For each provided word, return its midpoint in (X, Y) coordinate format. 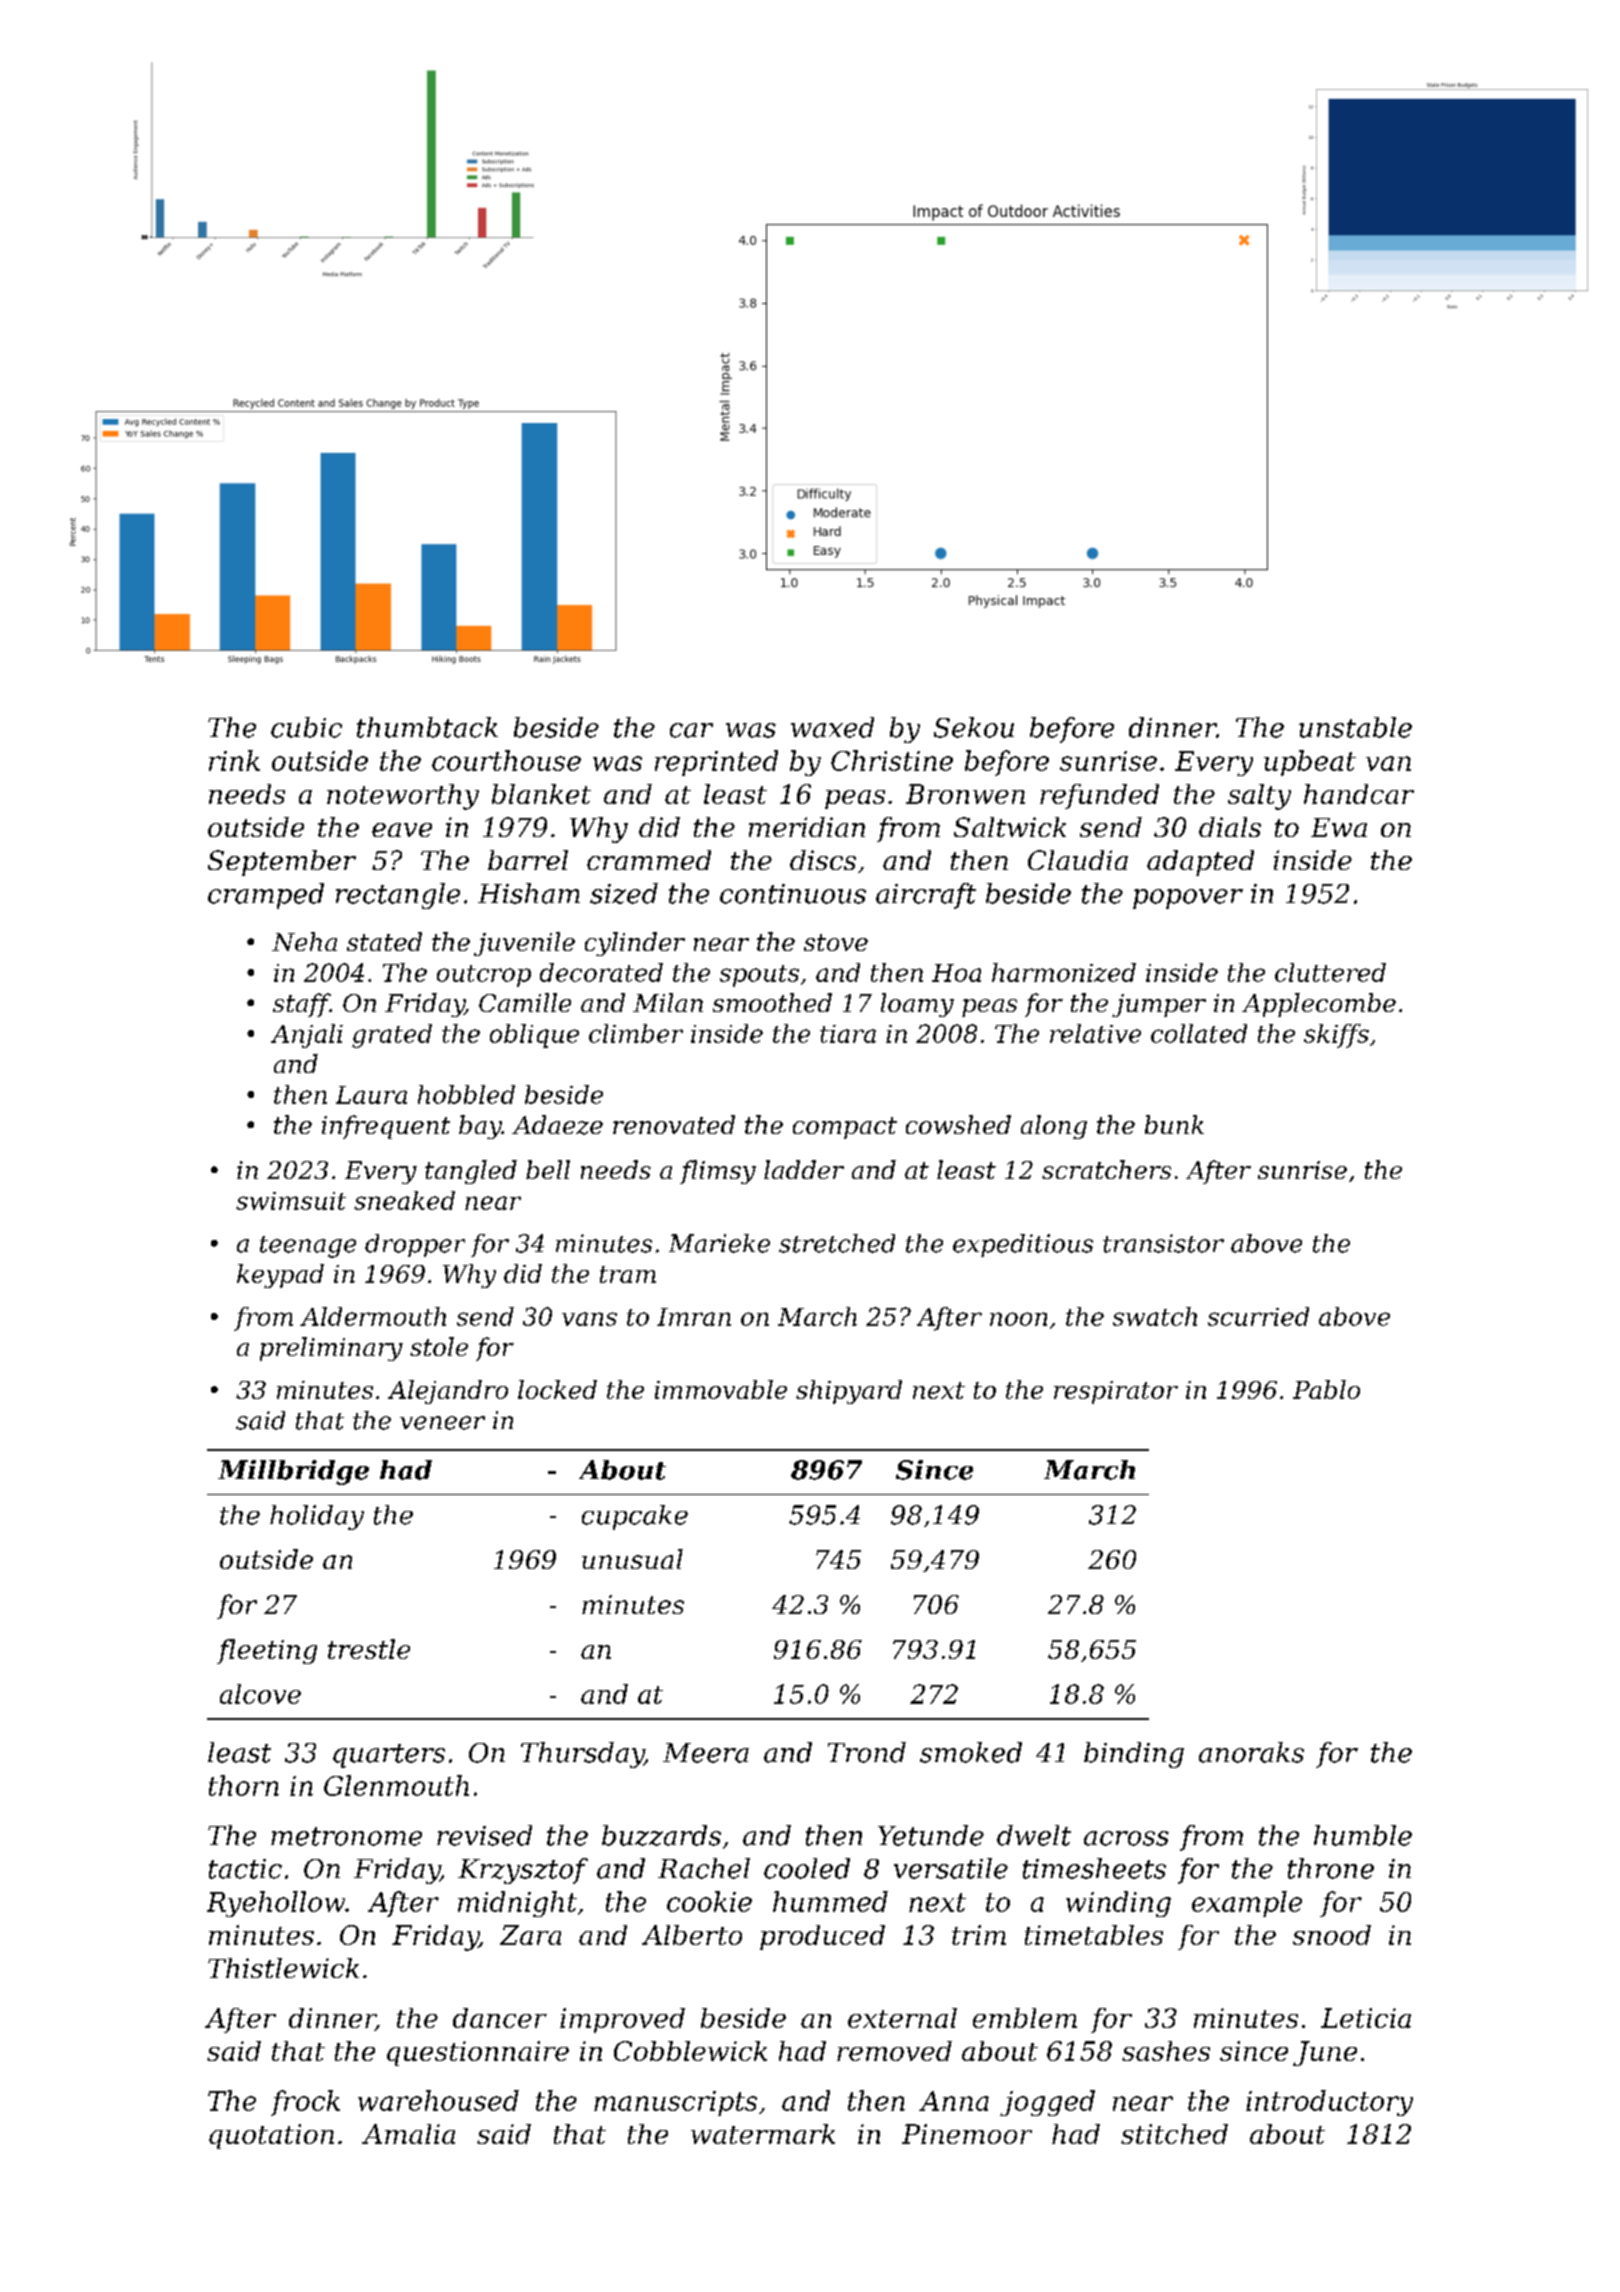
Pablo (1326, 1389)
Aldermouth (373, 1316)
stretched (837, 1243)
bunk (1174, 1124)
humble (1363, 1835)
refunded (1099, 796)
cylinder (635, 944)
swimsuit (291, 1201)
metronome (346, 1836)
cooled (807, 1868)
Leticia (1366, 2018)
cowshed (958, 1124)
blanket (541, 794)
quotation (271, 2136)
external (902, 2018)
